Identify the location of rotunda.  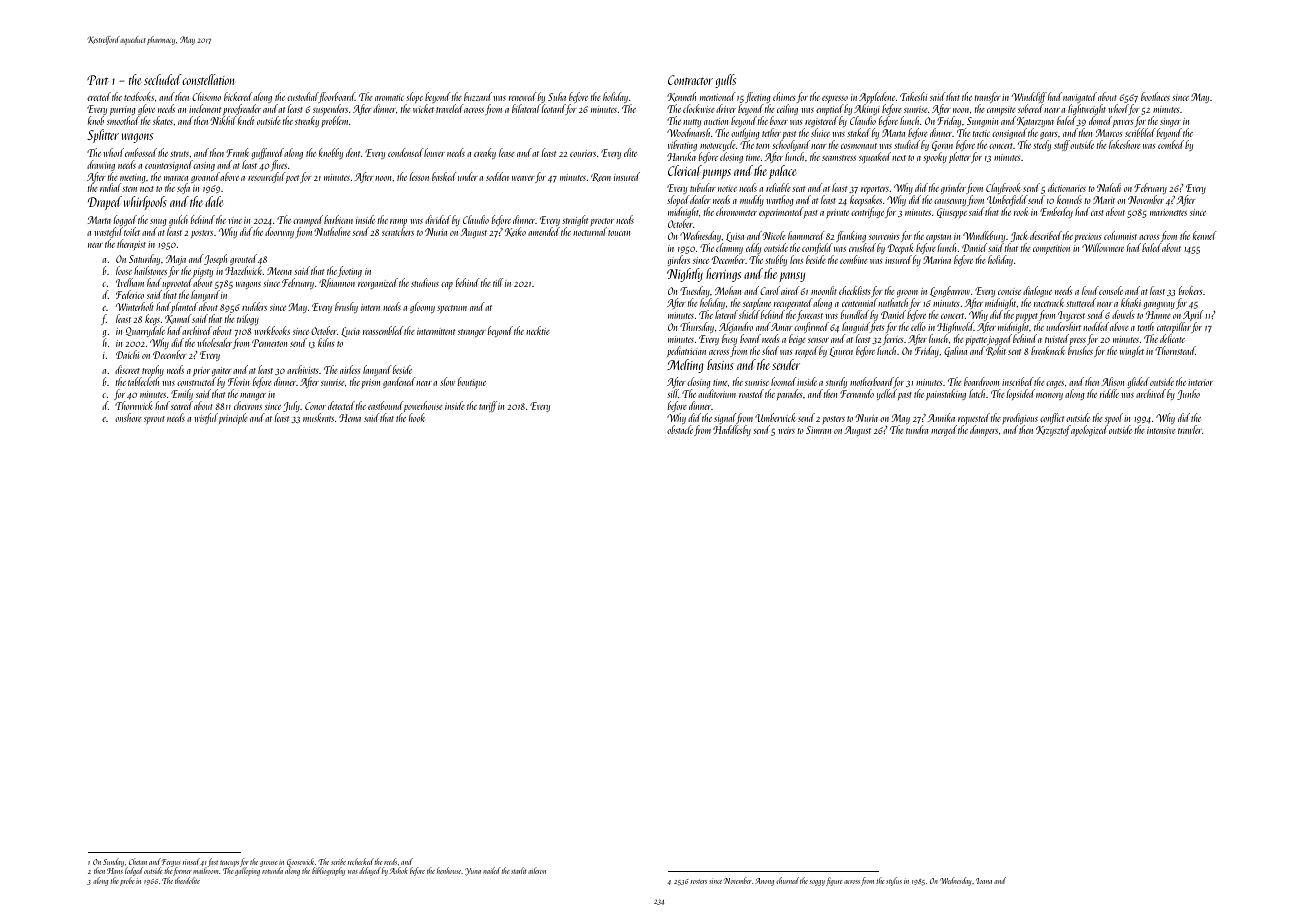
(272, 870).
